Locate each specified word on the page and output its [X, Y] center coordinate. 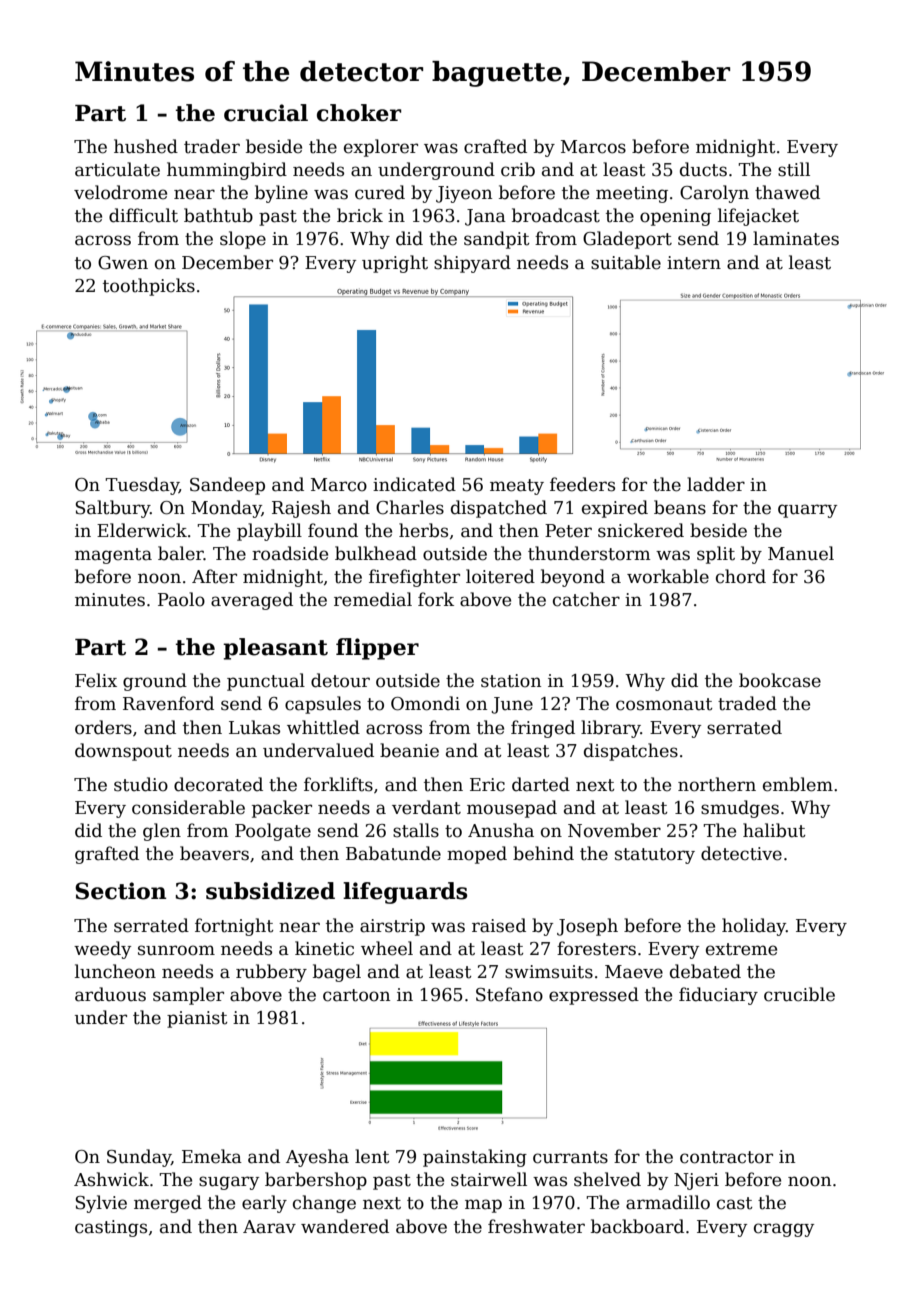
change [324, 1204]
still [794, 169]
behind [543, 853]
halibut [774, 830]
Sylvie [101, 1204]
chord [741, 576]
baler [181, 553]
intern [694, 263]
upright [395, 264]
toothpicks [149, 287]
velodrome [120, 192]
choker [359, 113]
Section [121, 891]
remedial [373, 599]
